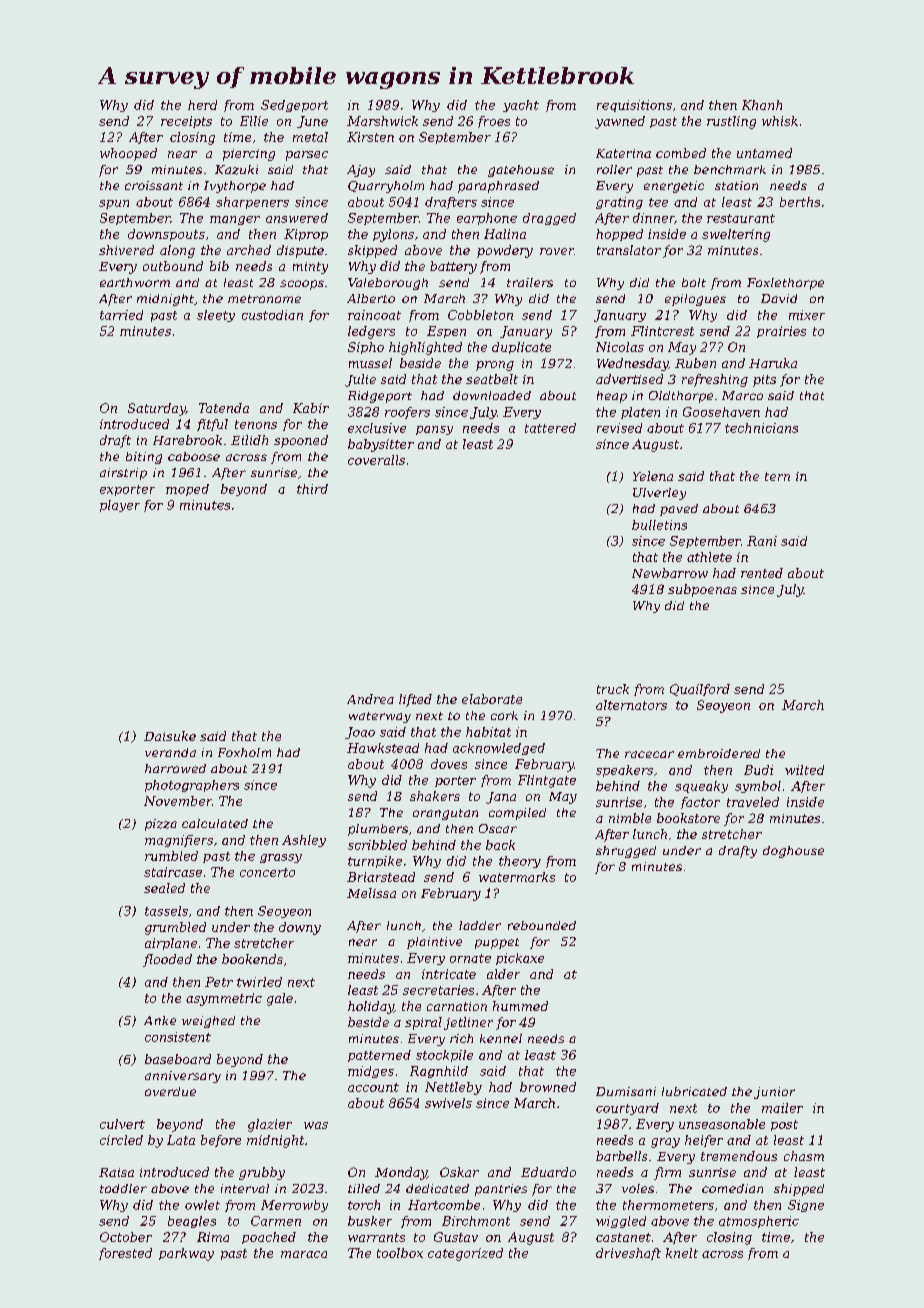  What do you see at coordinates (187, 490) in the document?
I see `moped` at bounding box center [187, 490].
